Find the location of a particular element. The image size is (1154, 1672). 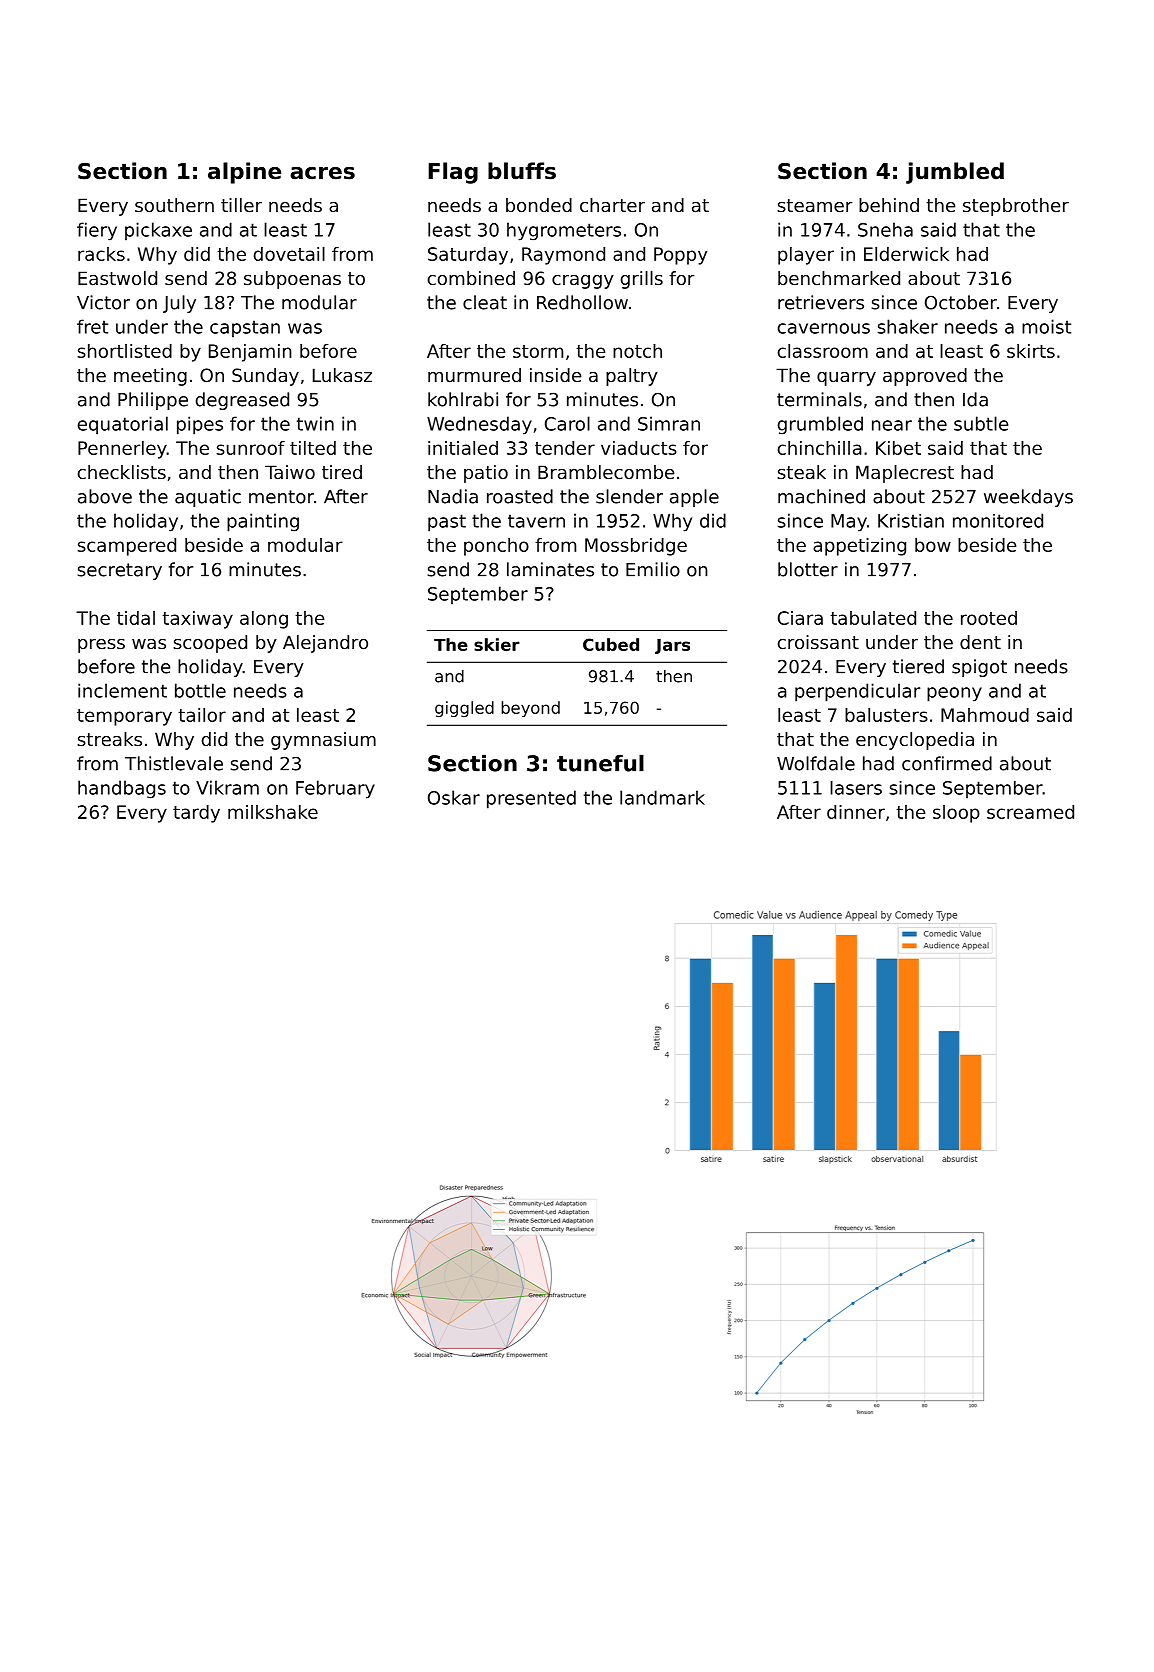

chinchilla is located at coordinates (820, 448).
